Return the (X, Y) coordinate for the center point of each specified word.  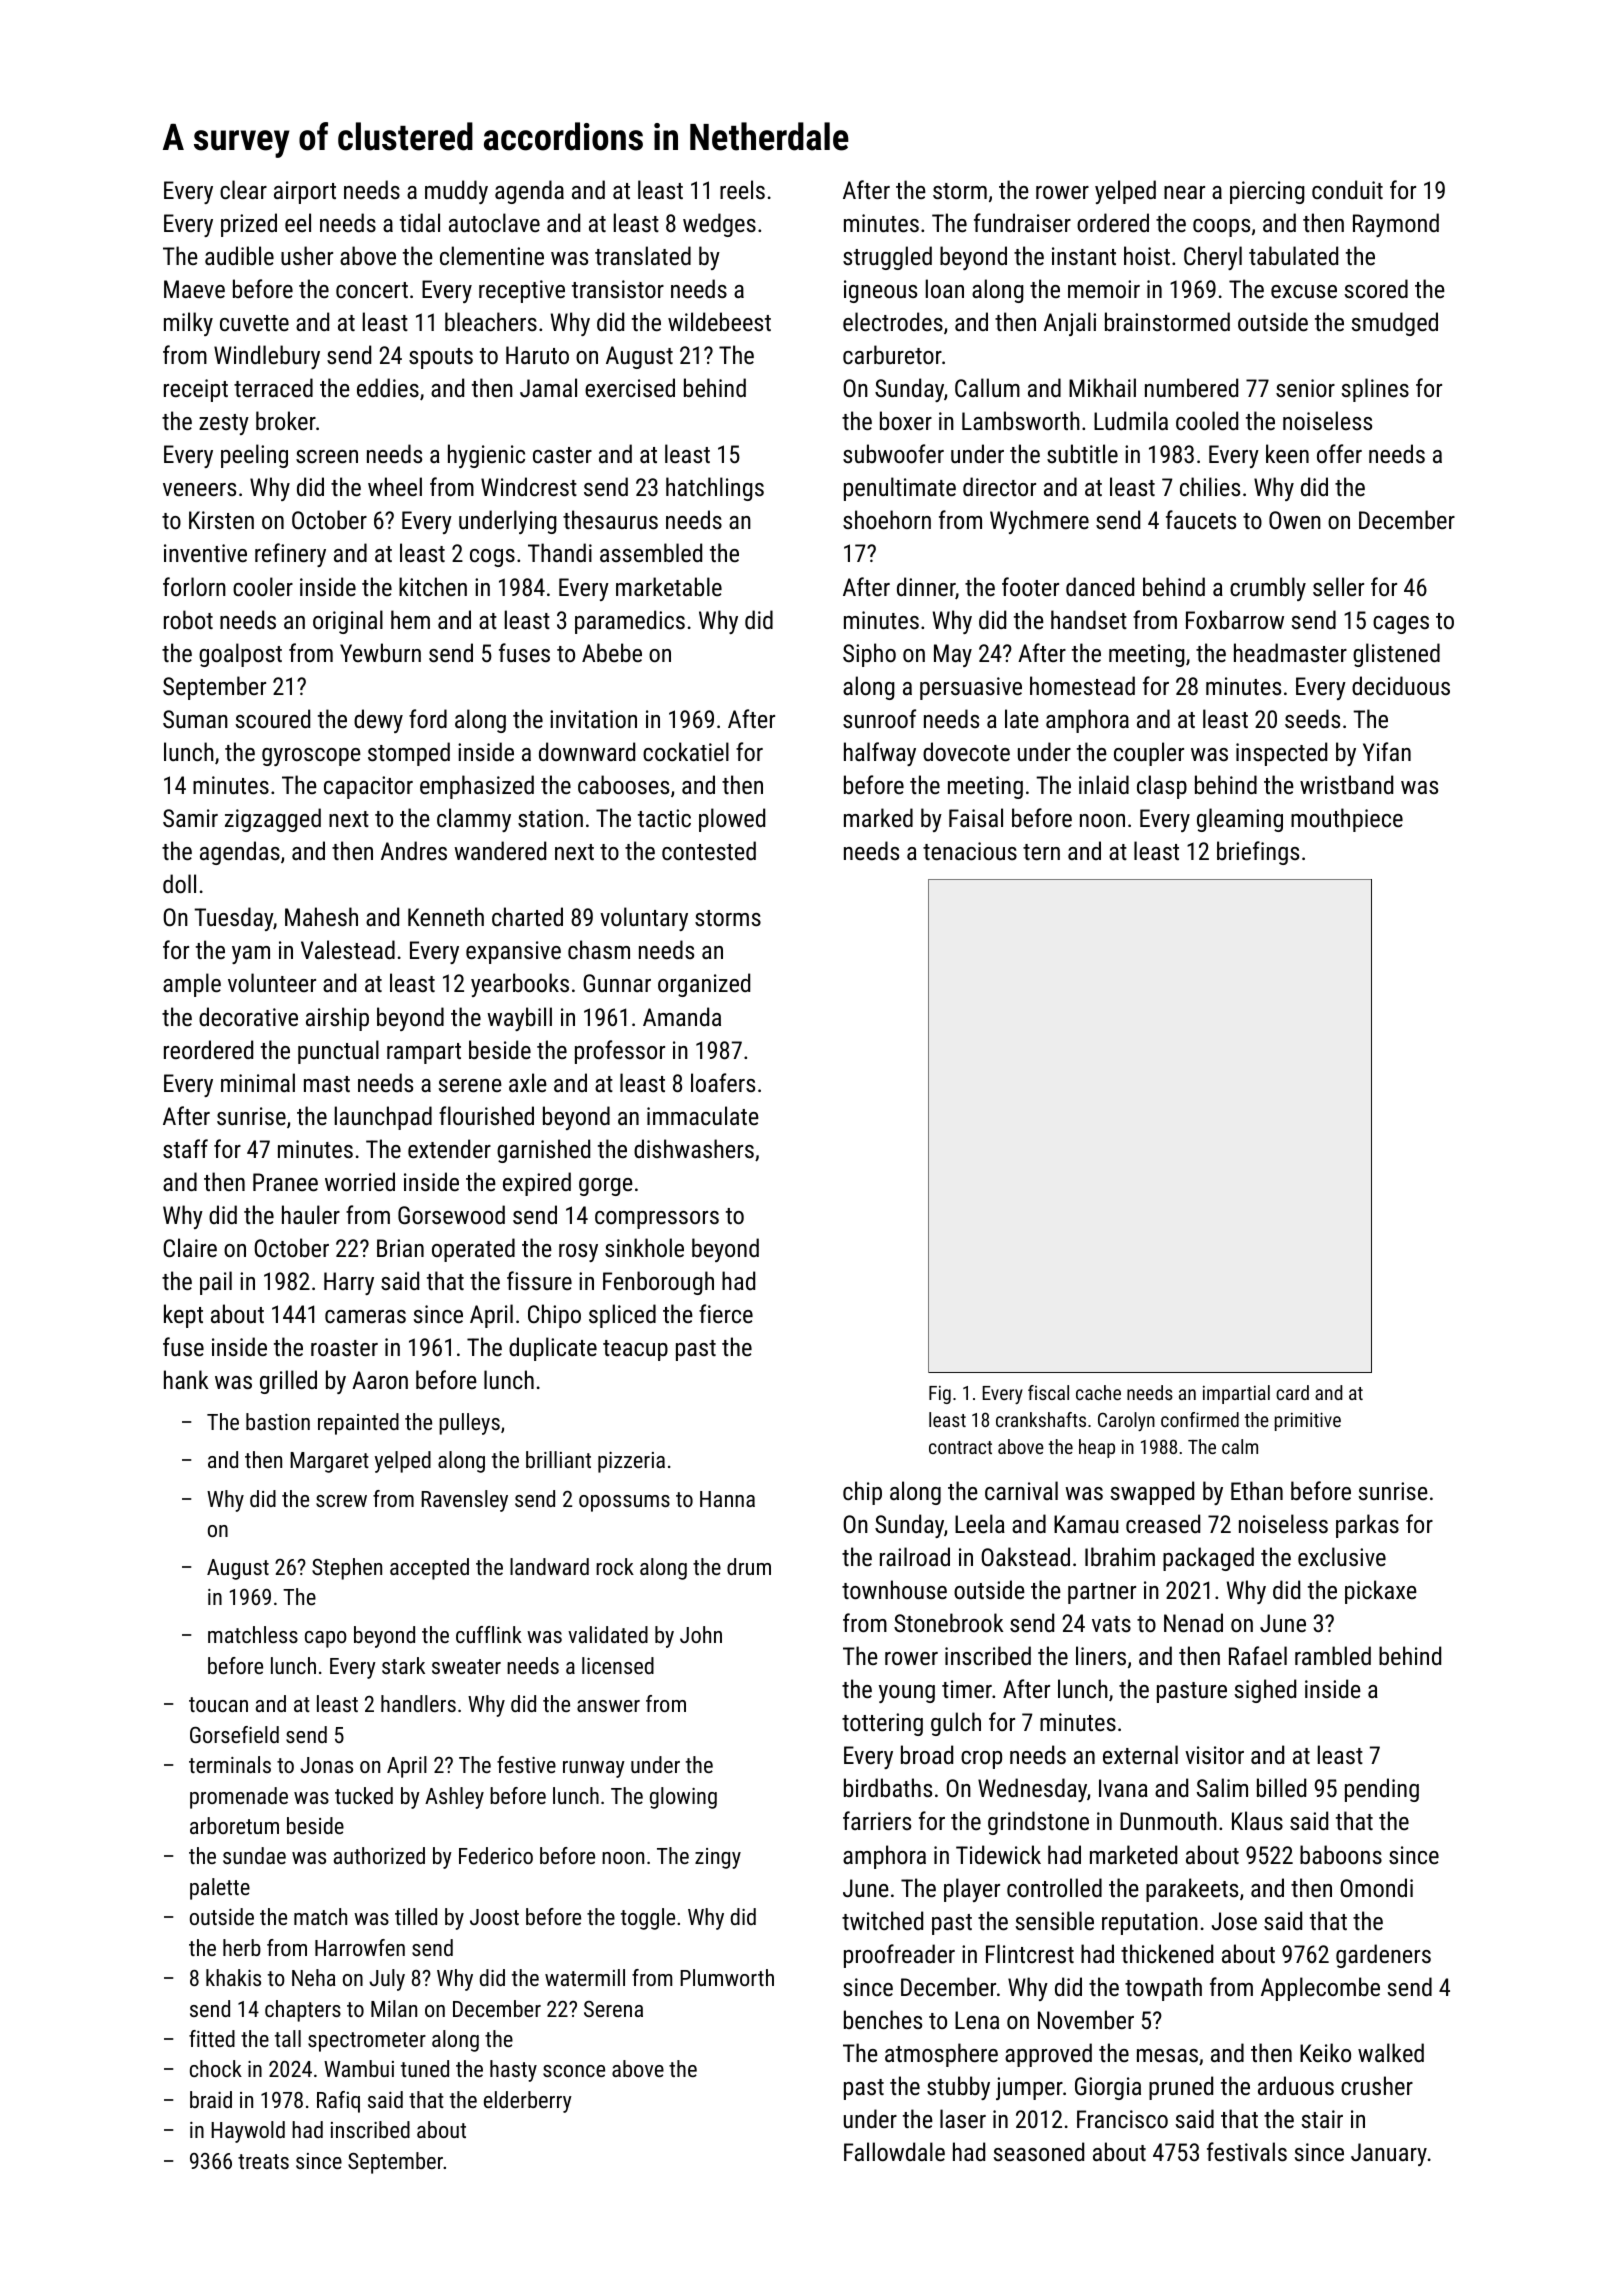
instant (1084, 256)
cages (1401, 625)
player (972, 1890)
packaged (1208, 1559)
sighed (1265, 1691)
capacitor (368, 787)
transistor (618, 289)
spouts (441, 358)
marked (878, 817)
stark (403, 1665)
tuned (425, 2068)
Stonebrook (949, 1622)
